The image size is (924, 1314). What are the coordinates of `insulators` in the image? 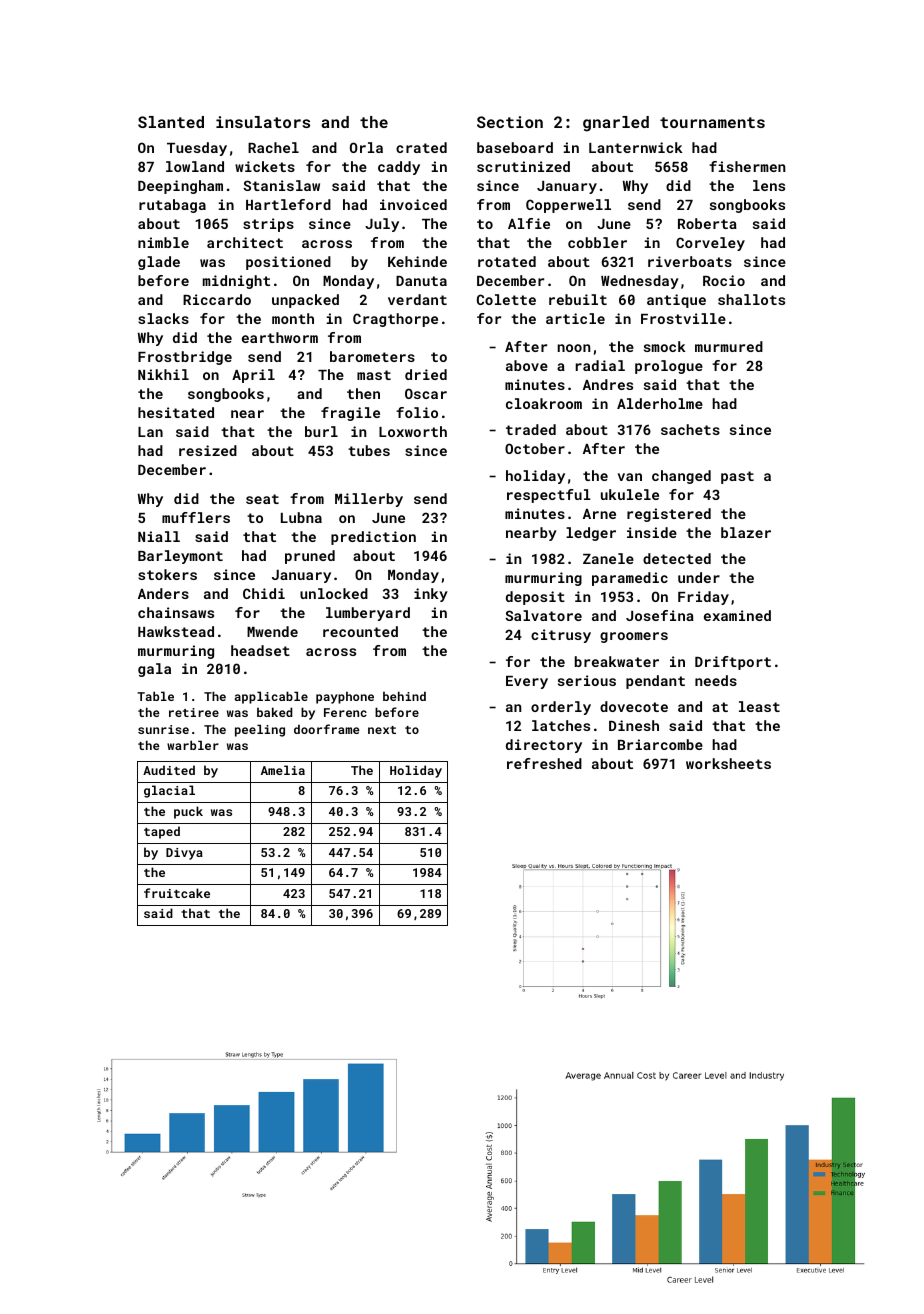 It's located at (263, 122).
